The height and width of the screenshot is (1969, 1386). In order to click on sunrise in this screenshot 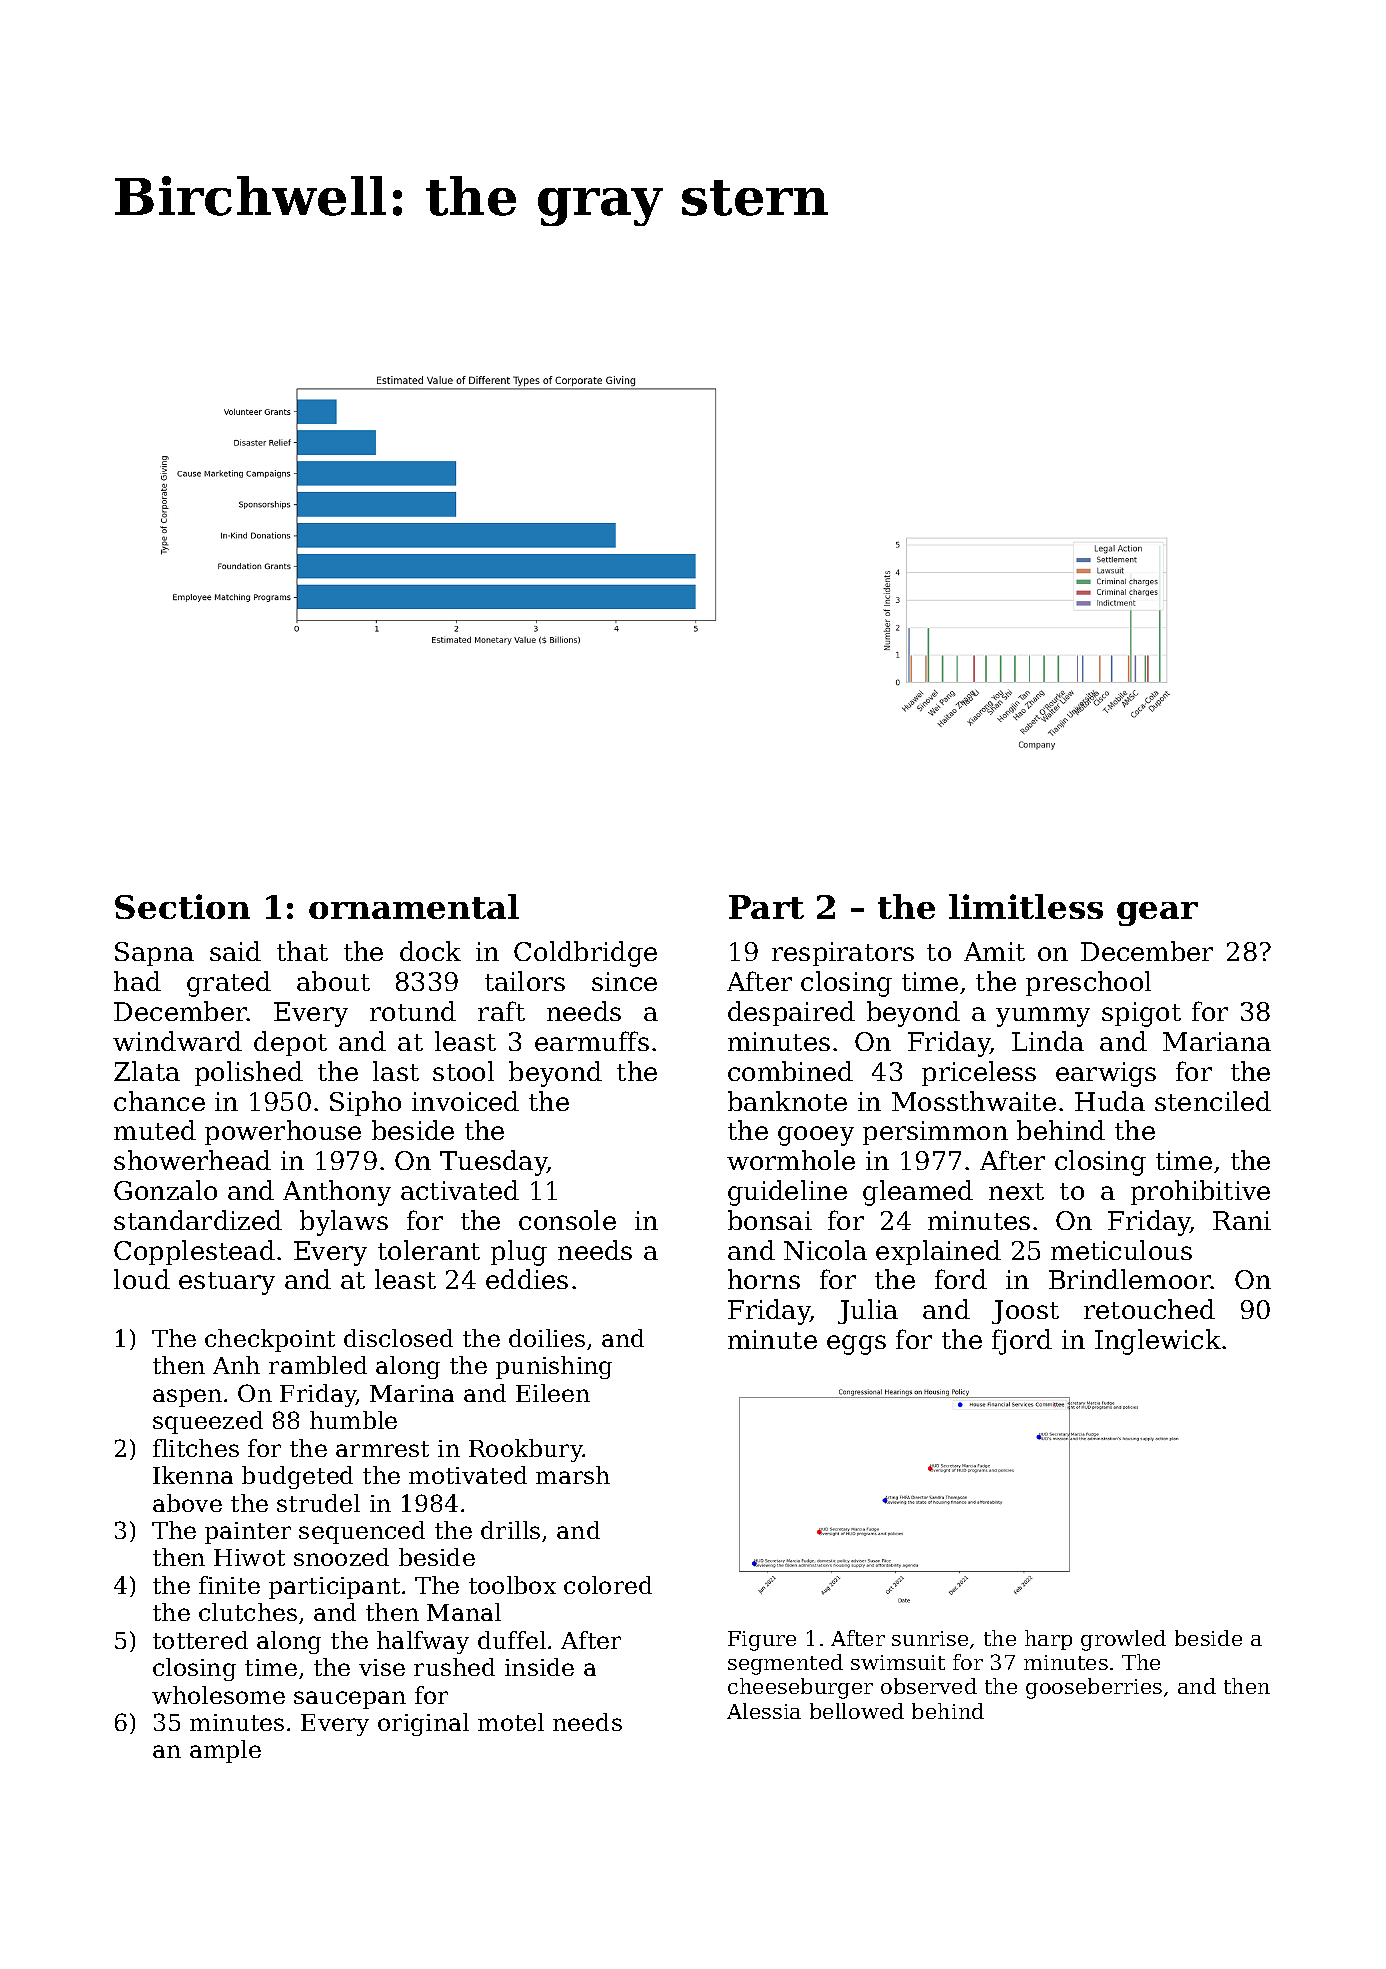, I will do `click(930, 1638)`.
